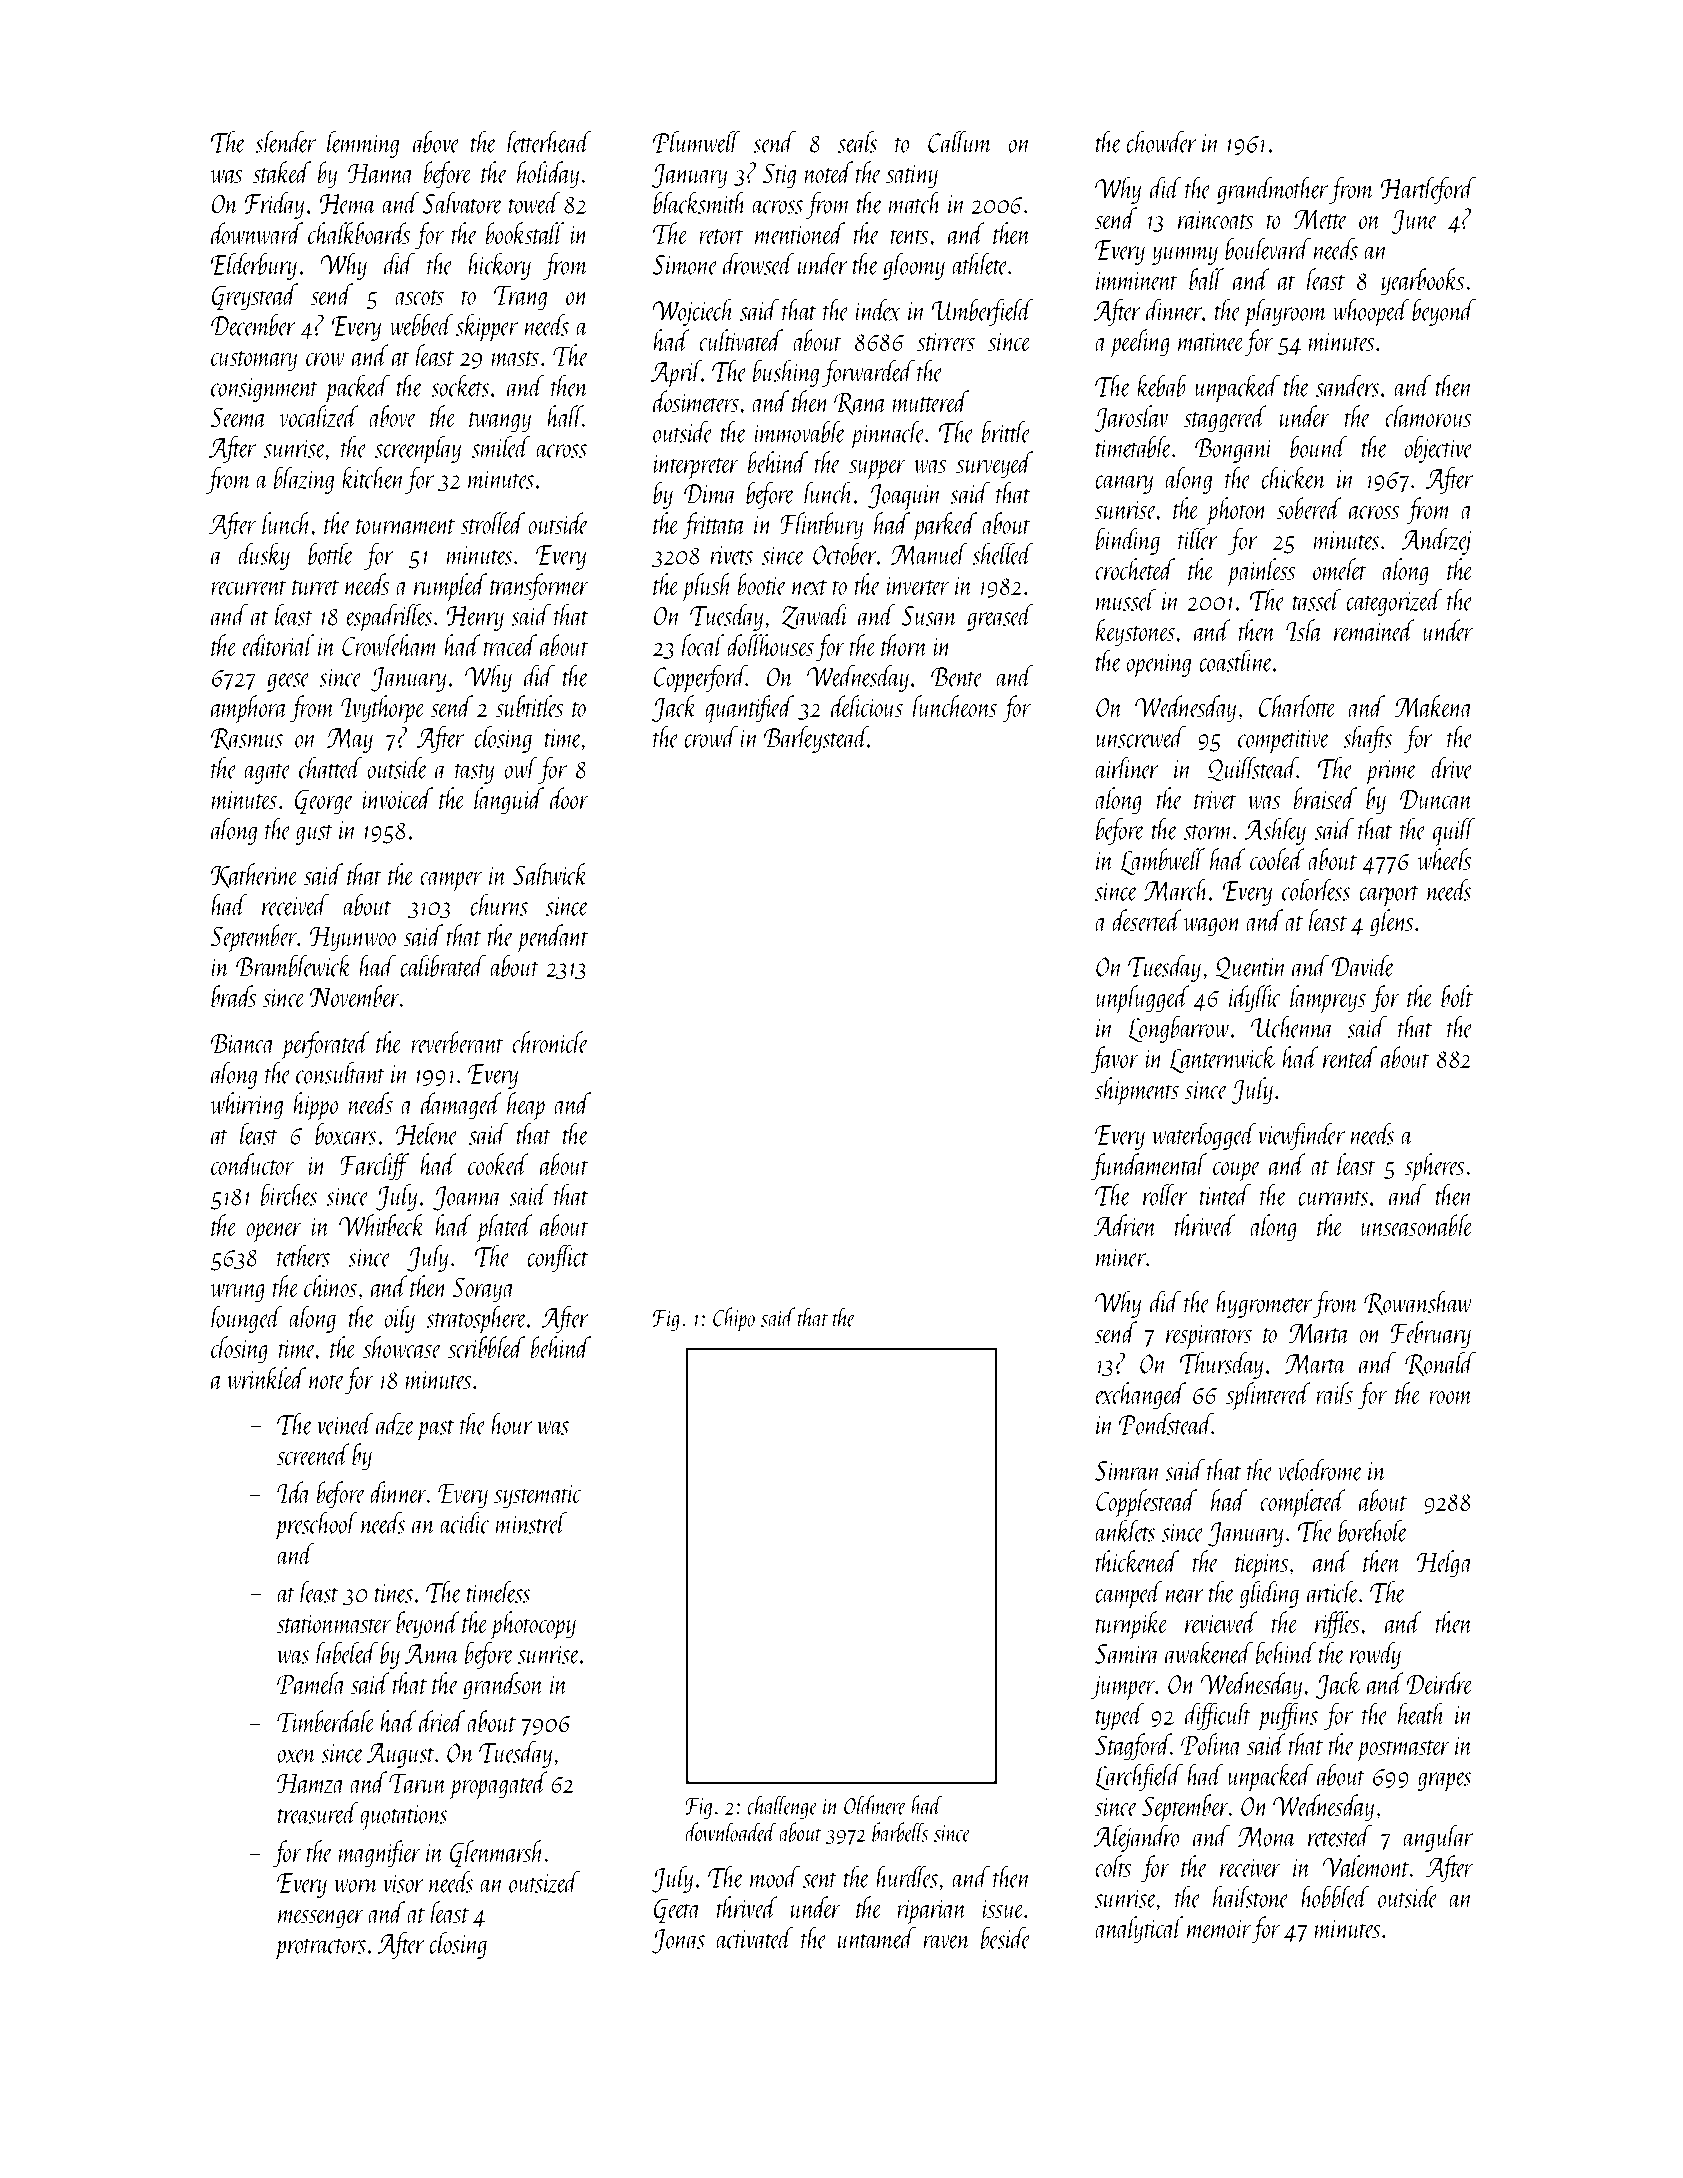 The height and width of the page is (2178, 1683). What do you see at coordinates (418, 450) in the page?
I see `screenplay` at bounding box center [418, 450].
